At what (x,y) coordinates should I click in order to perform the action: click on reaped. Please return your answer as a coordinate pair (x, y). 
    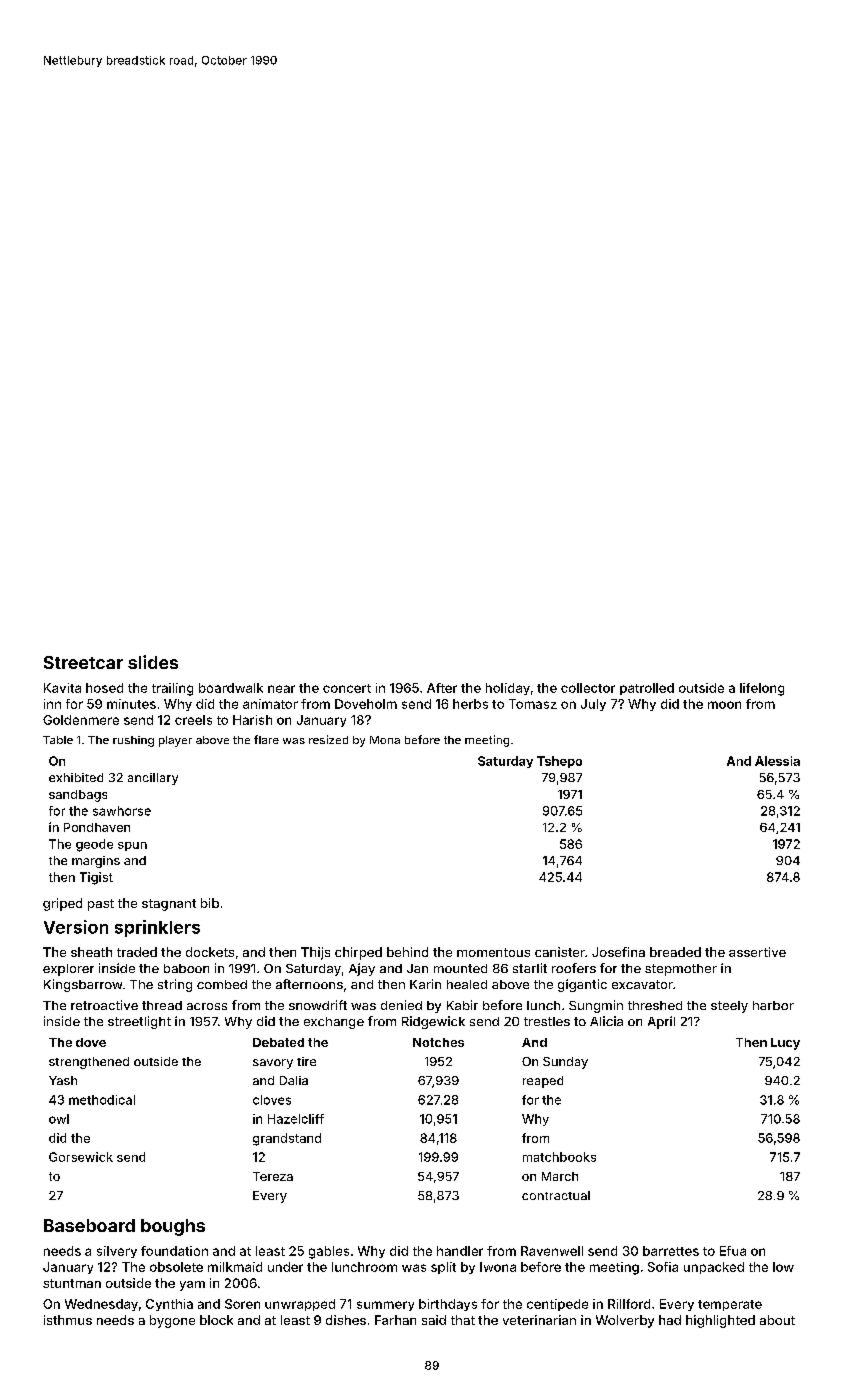
    Looking at the image, I should click on (543, 1082).
